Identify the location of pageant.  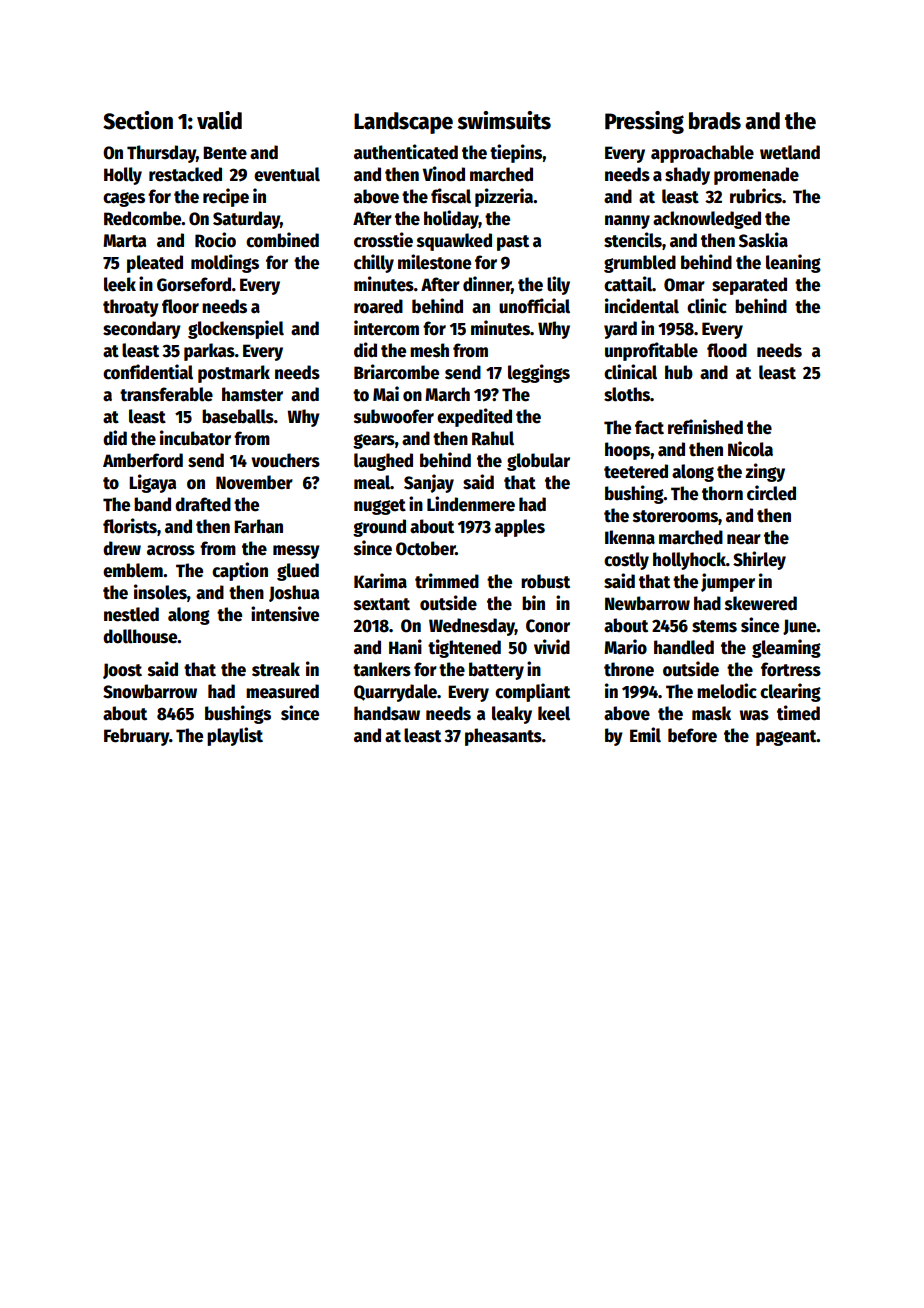
(786, 738).
